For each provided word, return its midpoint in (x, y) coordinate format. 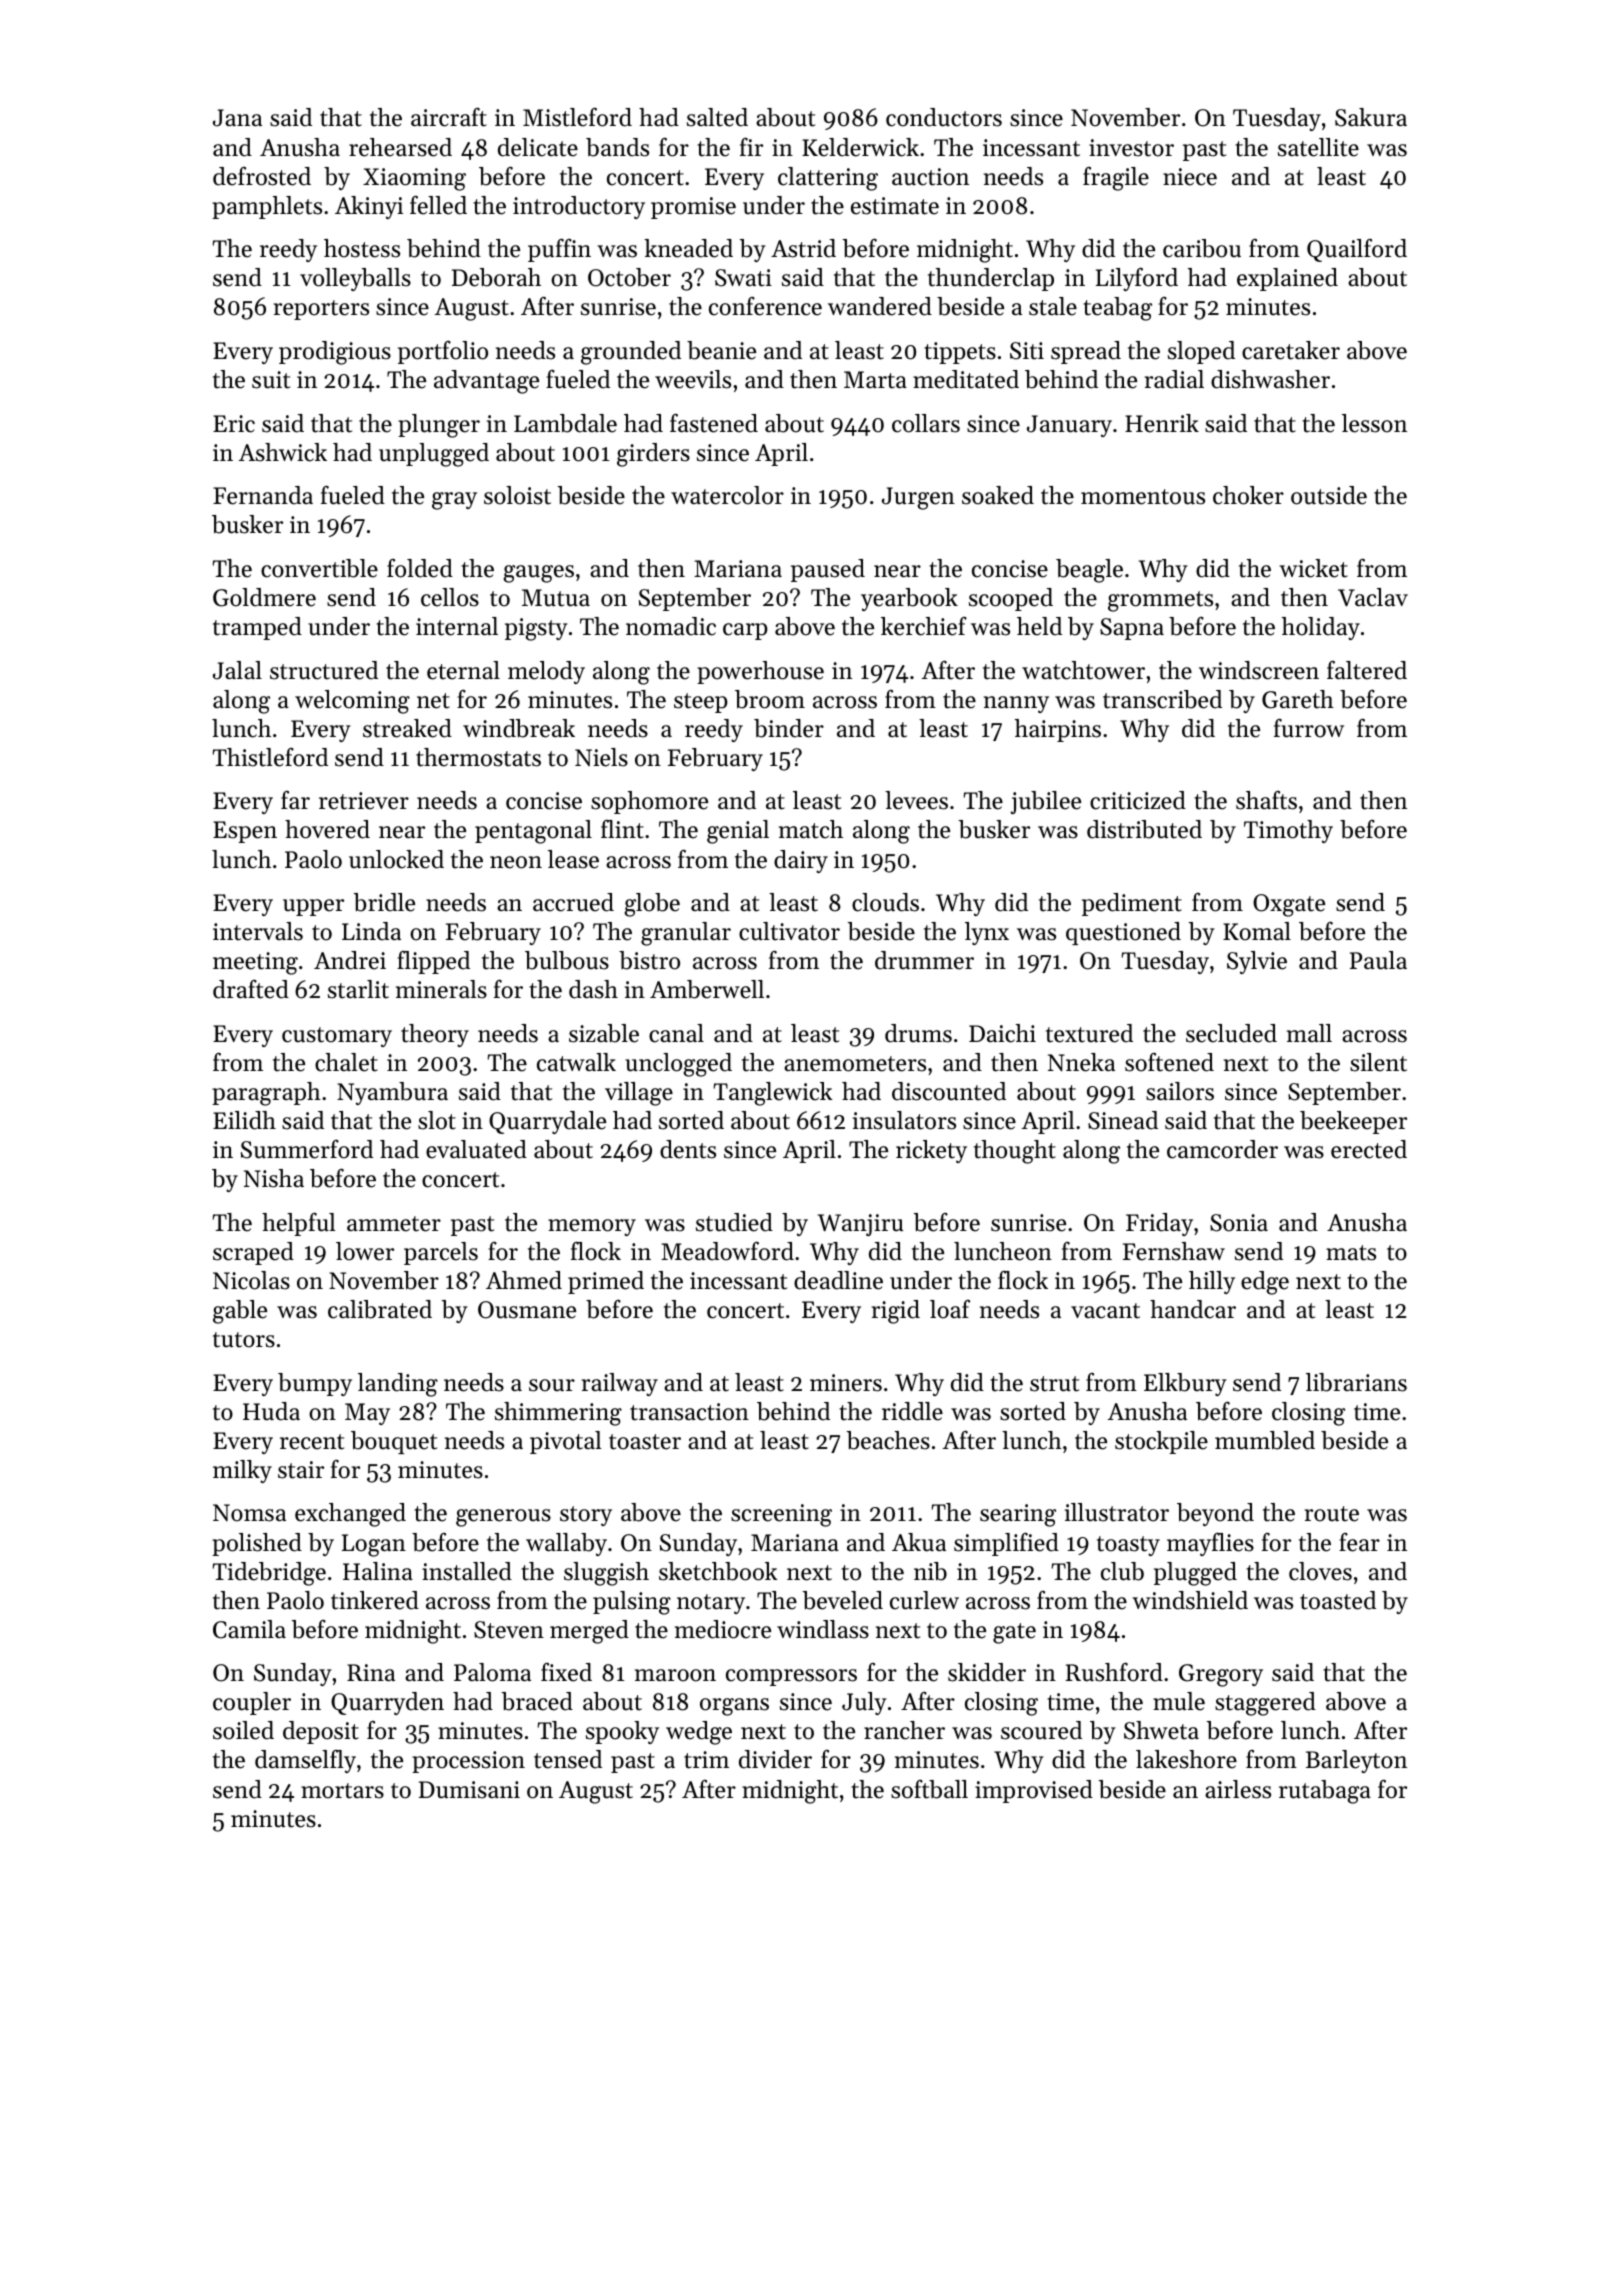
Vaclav (1373, 597)
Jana (237, 118)
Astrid (803, 248)
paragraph (266, 1094)
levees (916, 800)
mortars (342, 1791)
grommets (1160, 601)
